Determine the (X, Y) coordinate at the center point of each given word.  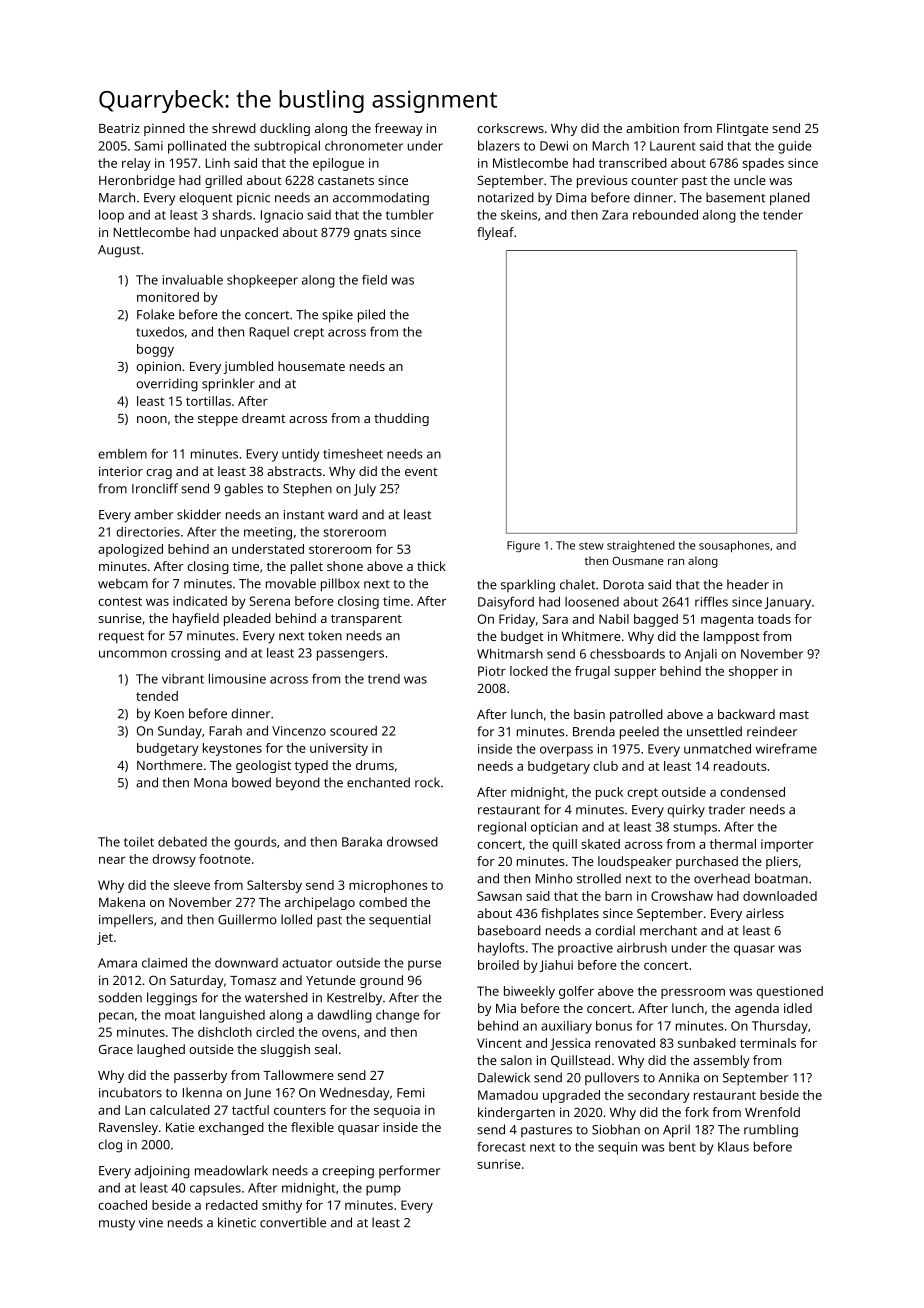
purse (424, 965)
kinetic (237, 1222)
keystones (232, 749)
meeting (268, 533)
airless (765, 913)
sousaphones (734, 546)
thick (431, 566)
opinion (158, 367)
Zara (615, 215)
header (748, 584)
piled (371, 316)
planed (790, 199)
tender (783, 215)
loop (111, 216)
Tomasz (253, 980)
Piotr (492, 671)
